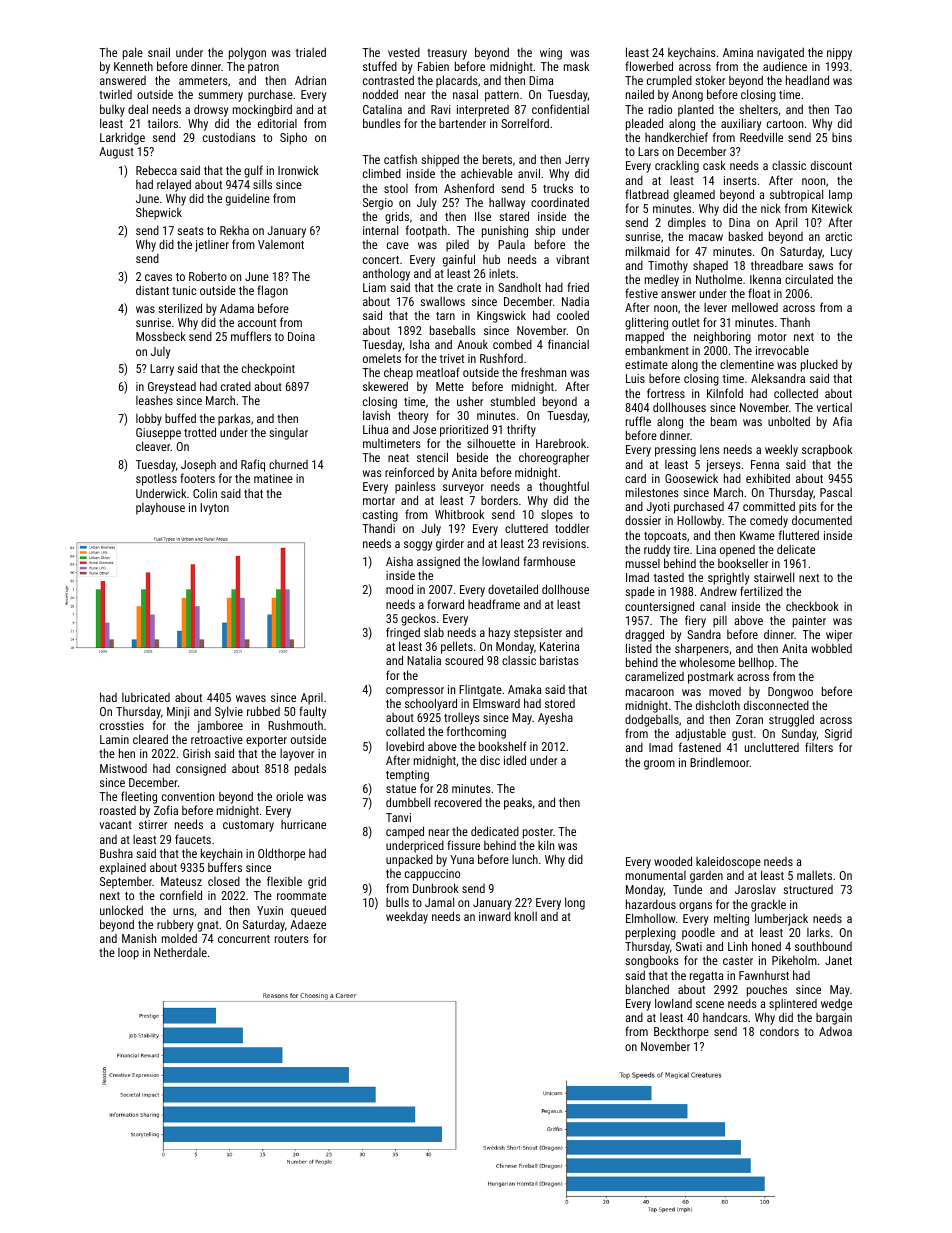 Image resolution: width=952 pixels, height=1233 pixels. I want to click on Netherdale, so click(180, 952).
